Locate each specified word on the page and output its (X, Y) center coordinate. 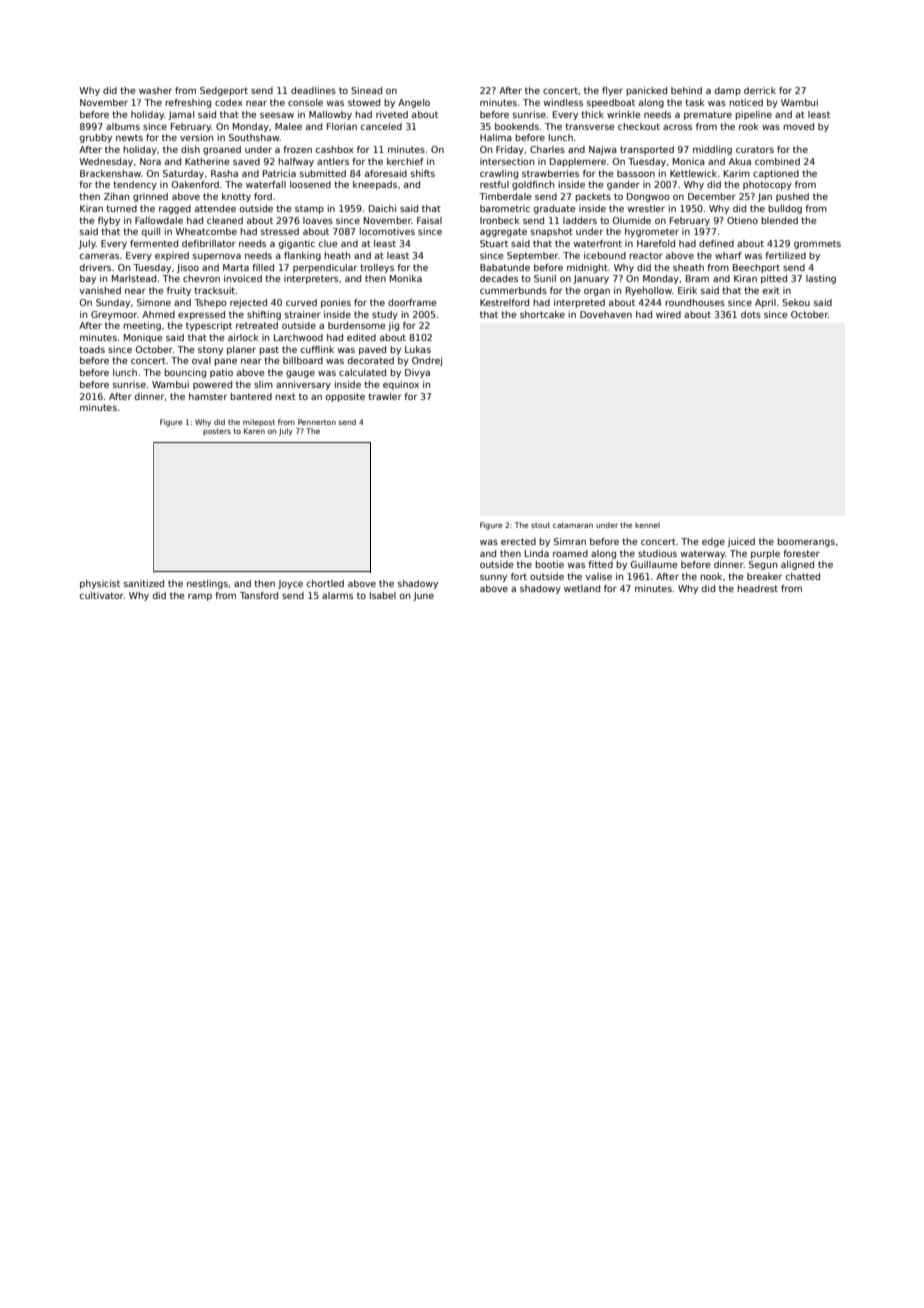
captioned (776, 174)
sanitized (144, 583)
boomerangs (806, 542)
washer (155, 90)
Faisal (429, 220)
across (677, 127)
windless (563, 102)
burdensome (356, 325)
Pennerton (317, 422)
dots (751, 314)
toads (92, 349)
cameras (99, 256)
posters (217, 432)
